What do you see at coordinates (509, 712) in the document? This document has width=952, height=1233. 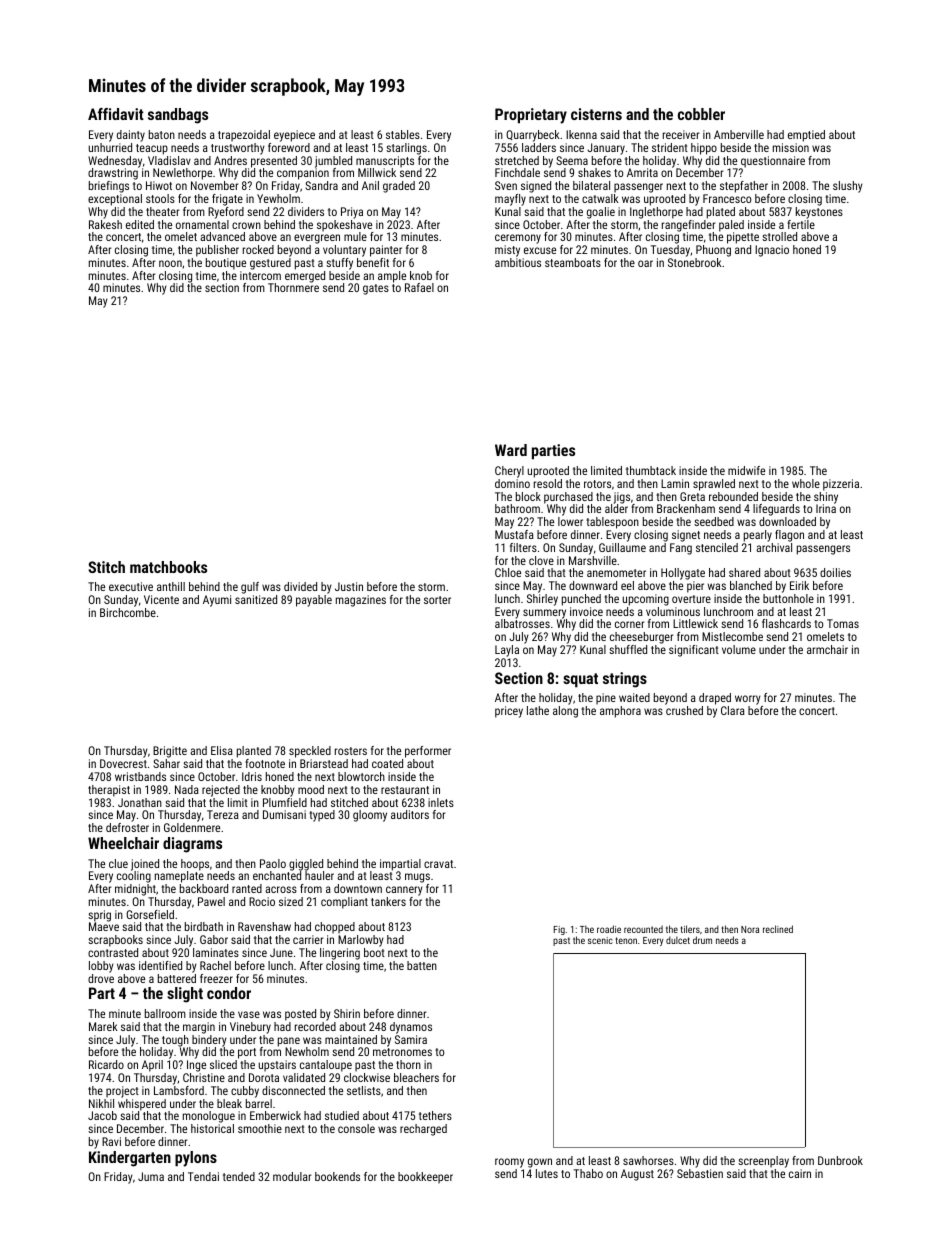 I see `pricey` at bounding box center [509, 712].
